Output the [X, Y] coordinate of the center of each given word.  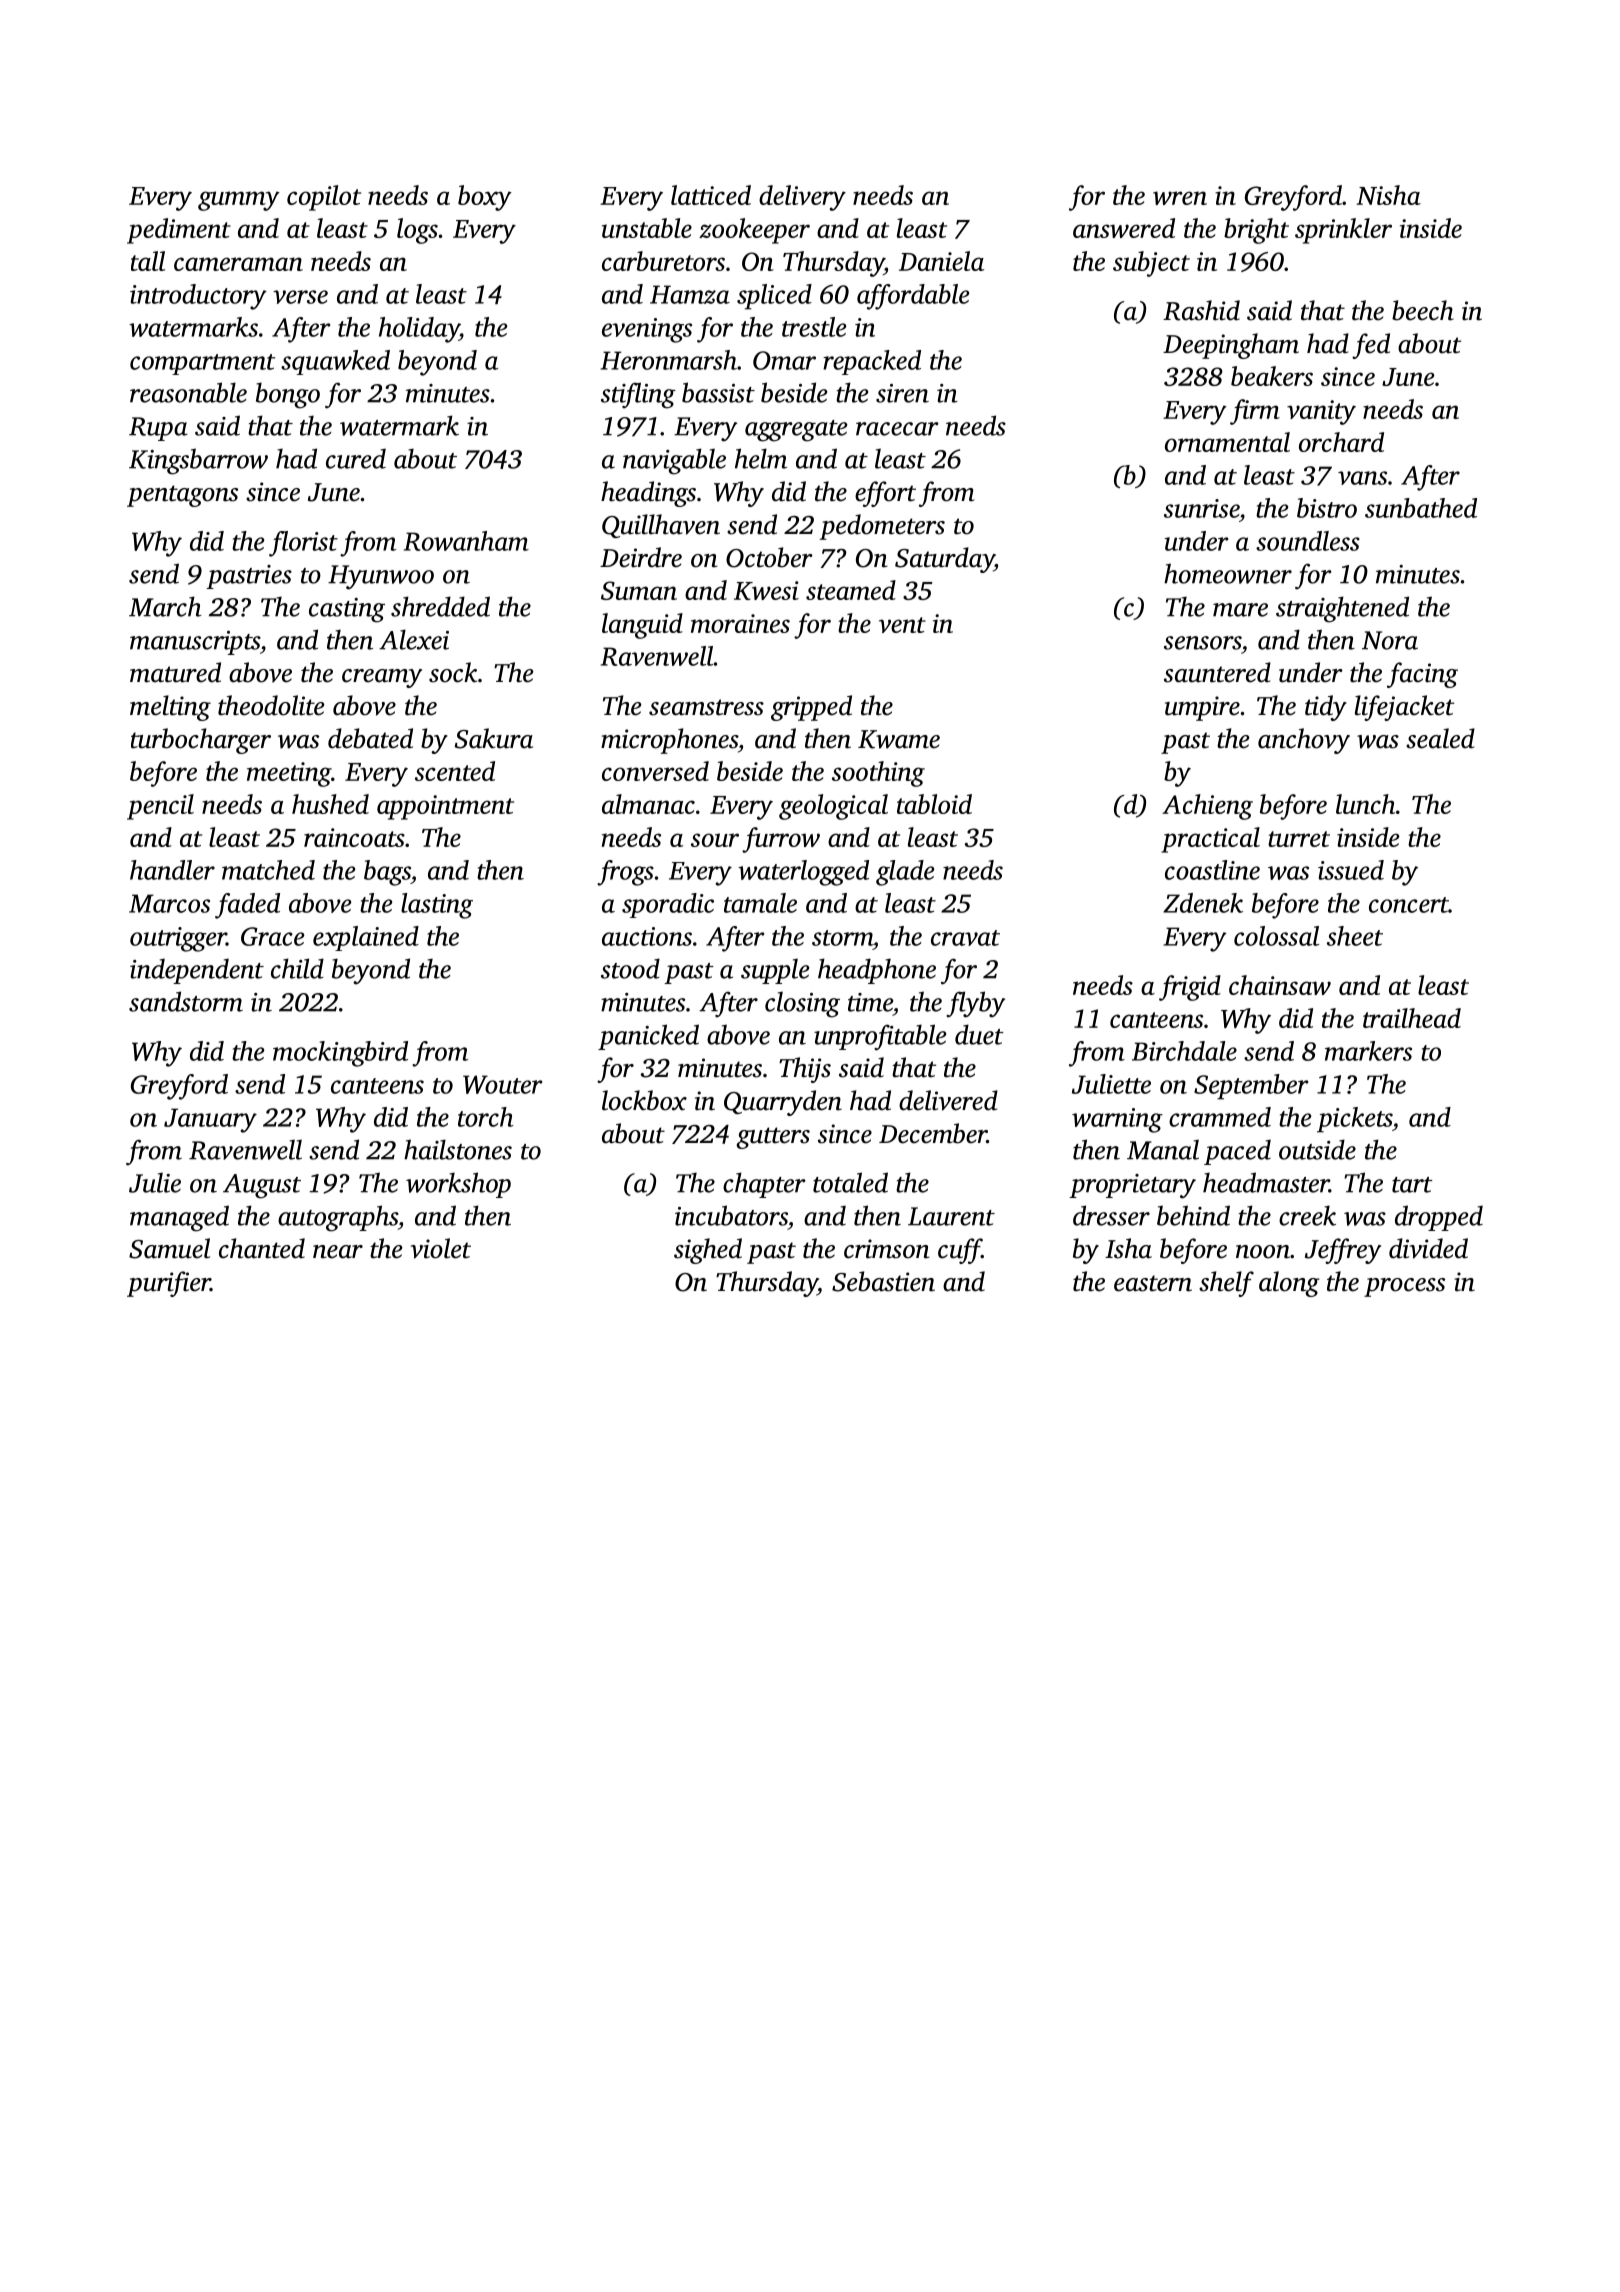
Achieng [1207, 807]
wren [1180, 198]
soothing [878, 774]
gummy [239, 201]
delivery [802, 198]
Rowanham [466, 541]
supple [775, 971]
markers [1368, 1051]
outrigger [178, 939]
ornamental [1227, 442]
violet [441, 1248]
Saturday [944, 560]
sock [453, 672]
